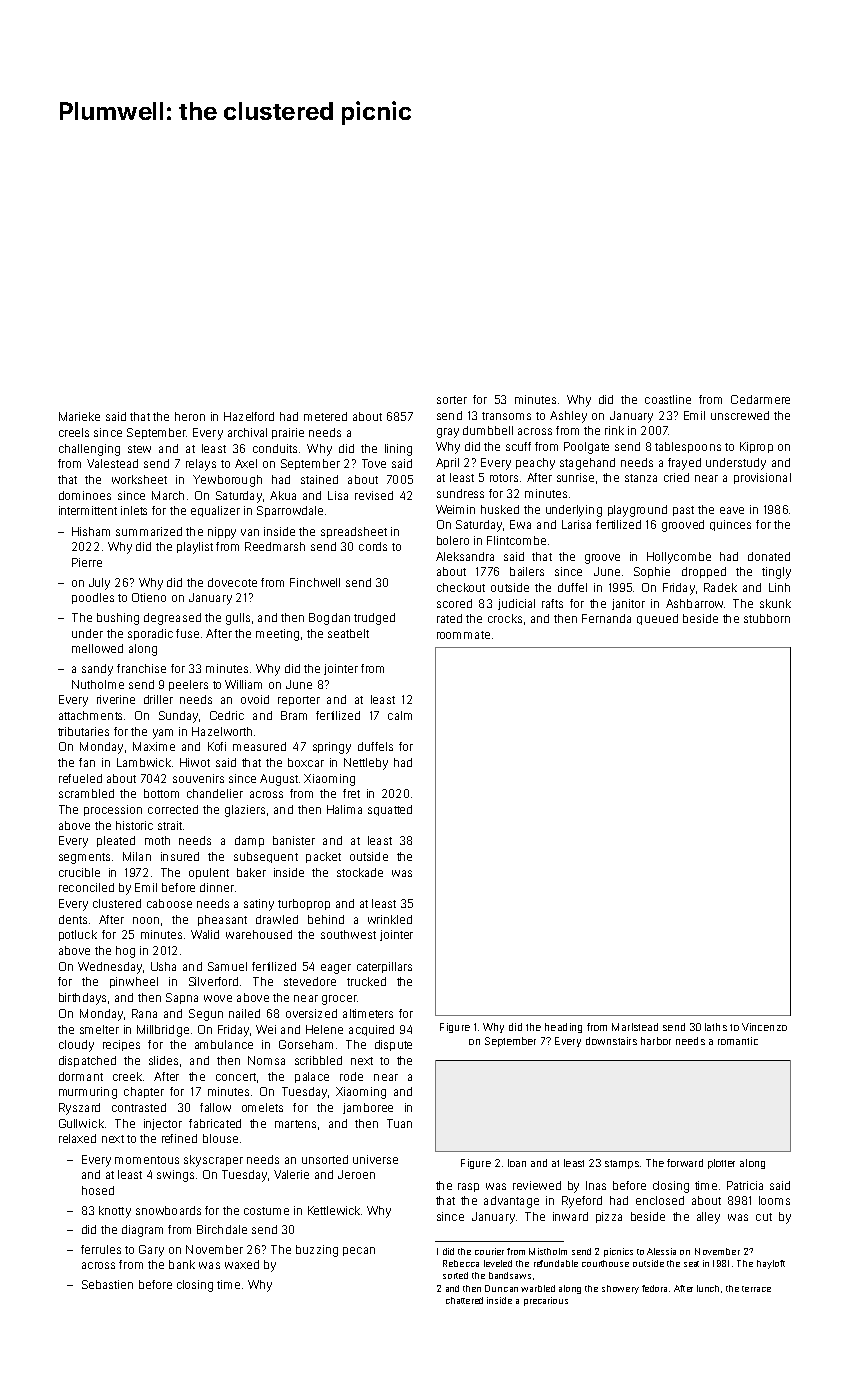 The height and width of the image is (1400, 849). I want to click on squatted, so click(390, 810).
